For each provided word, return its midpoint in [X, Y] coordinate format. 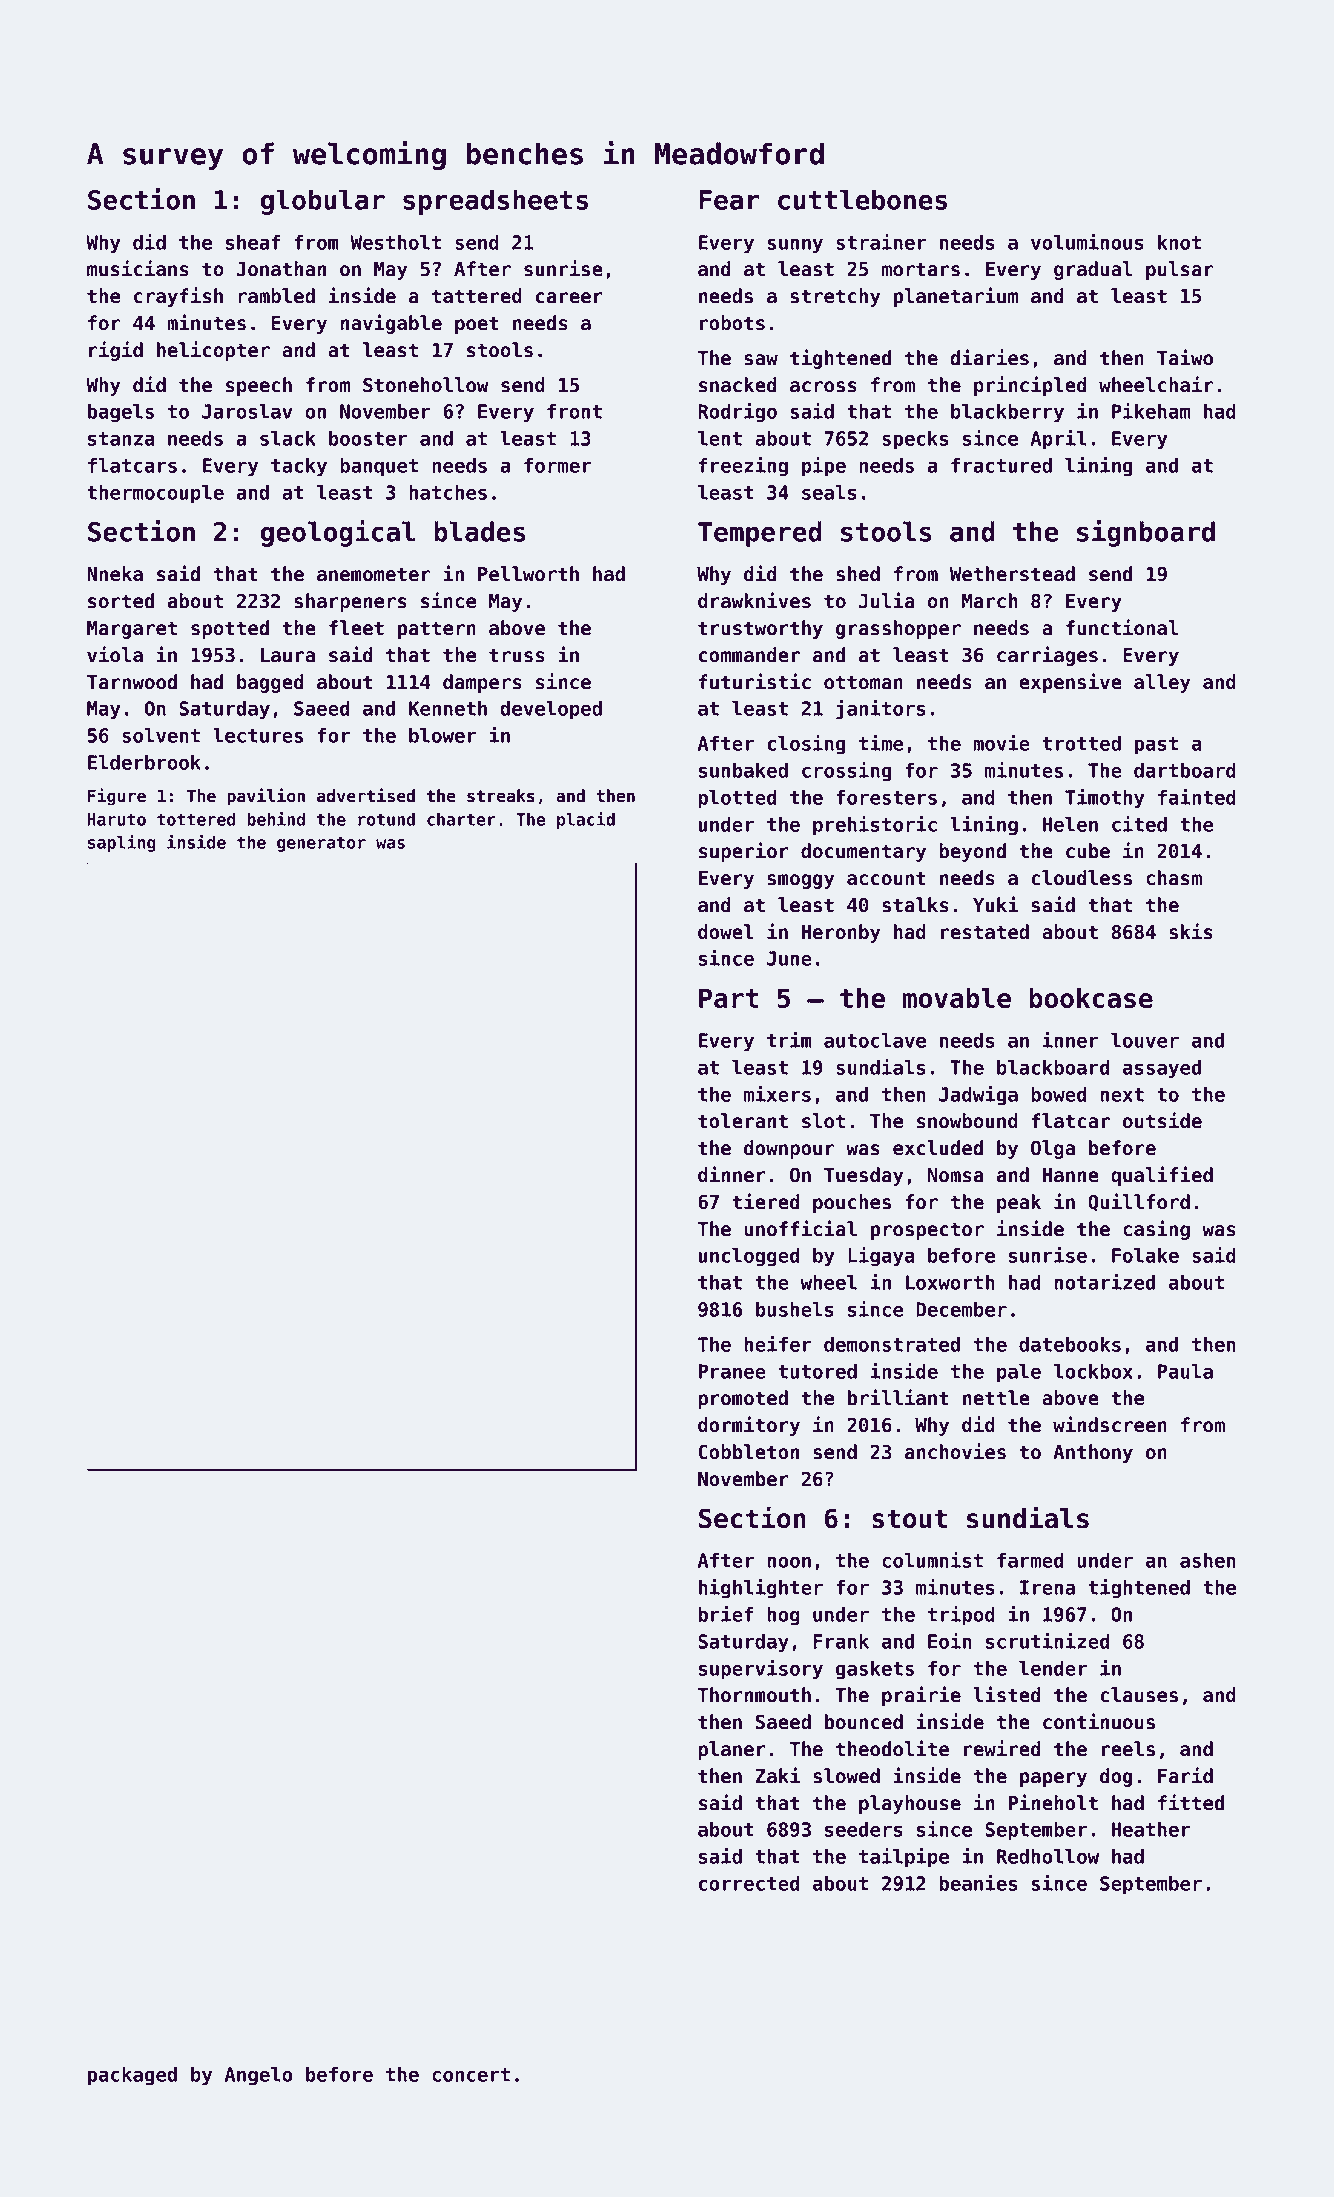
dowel [726, 932]
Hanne [1071, 1175]
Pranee [732, 1371]
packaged [132, 2076]
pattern [437, 630]
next [1122, 1095]
